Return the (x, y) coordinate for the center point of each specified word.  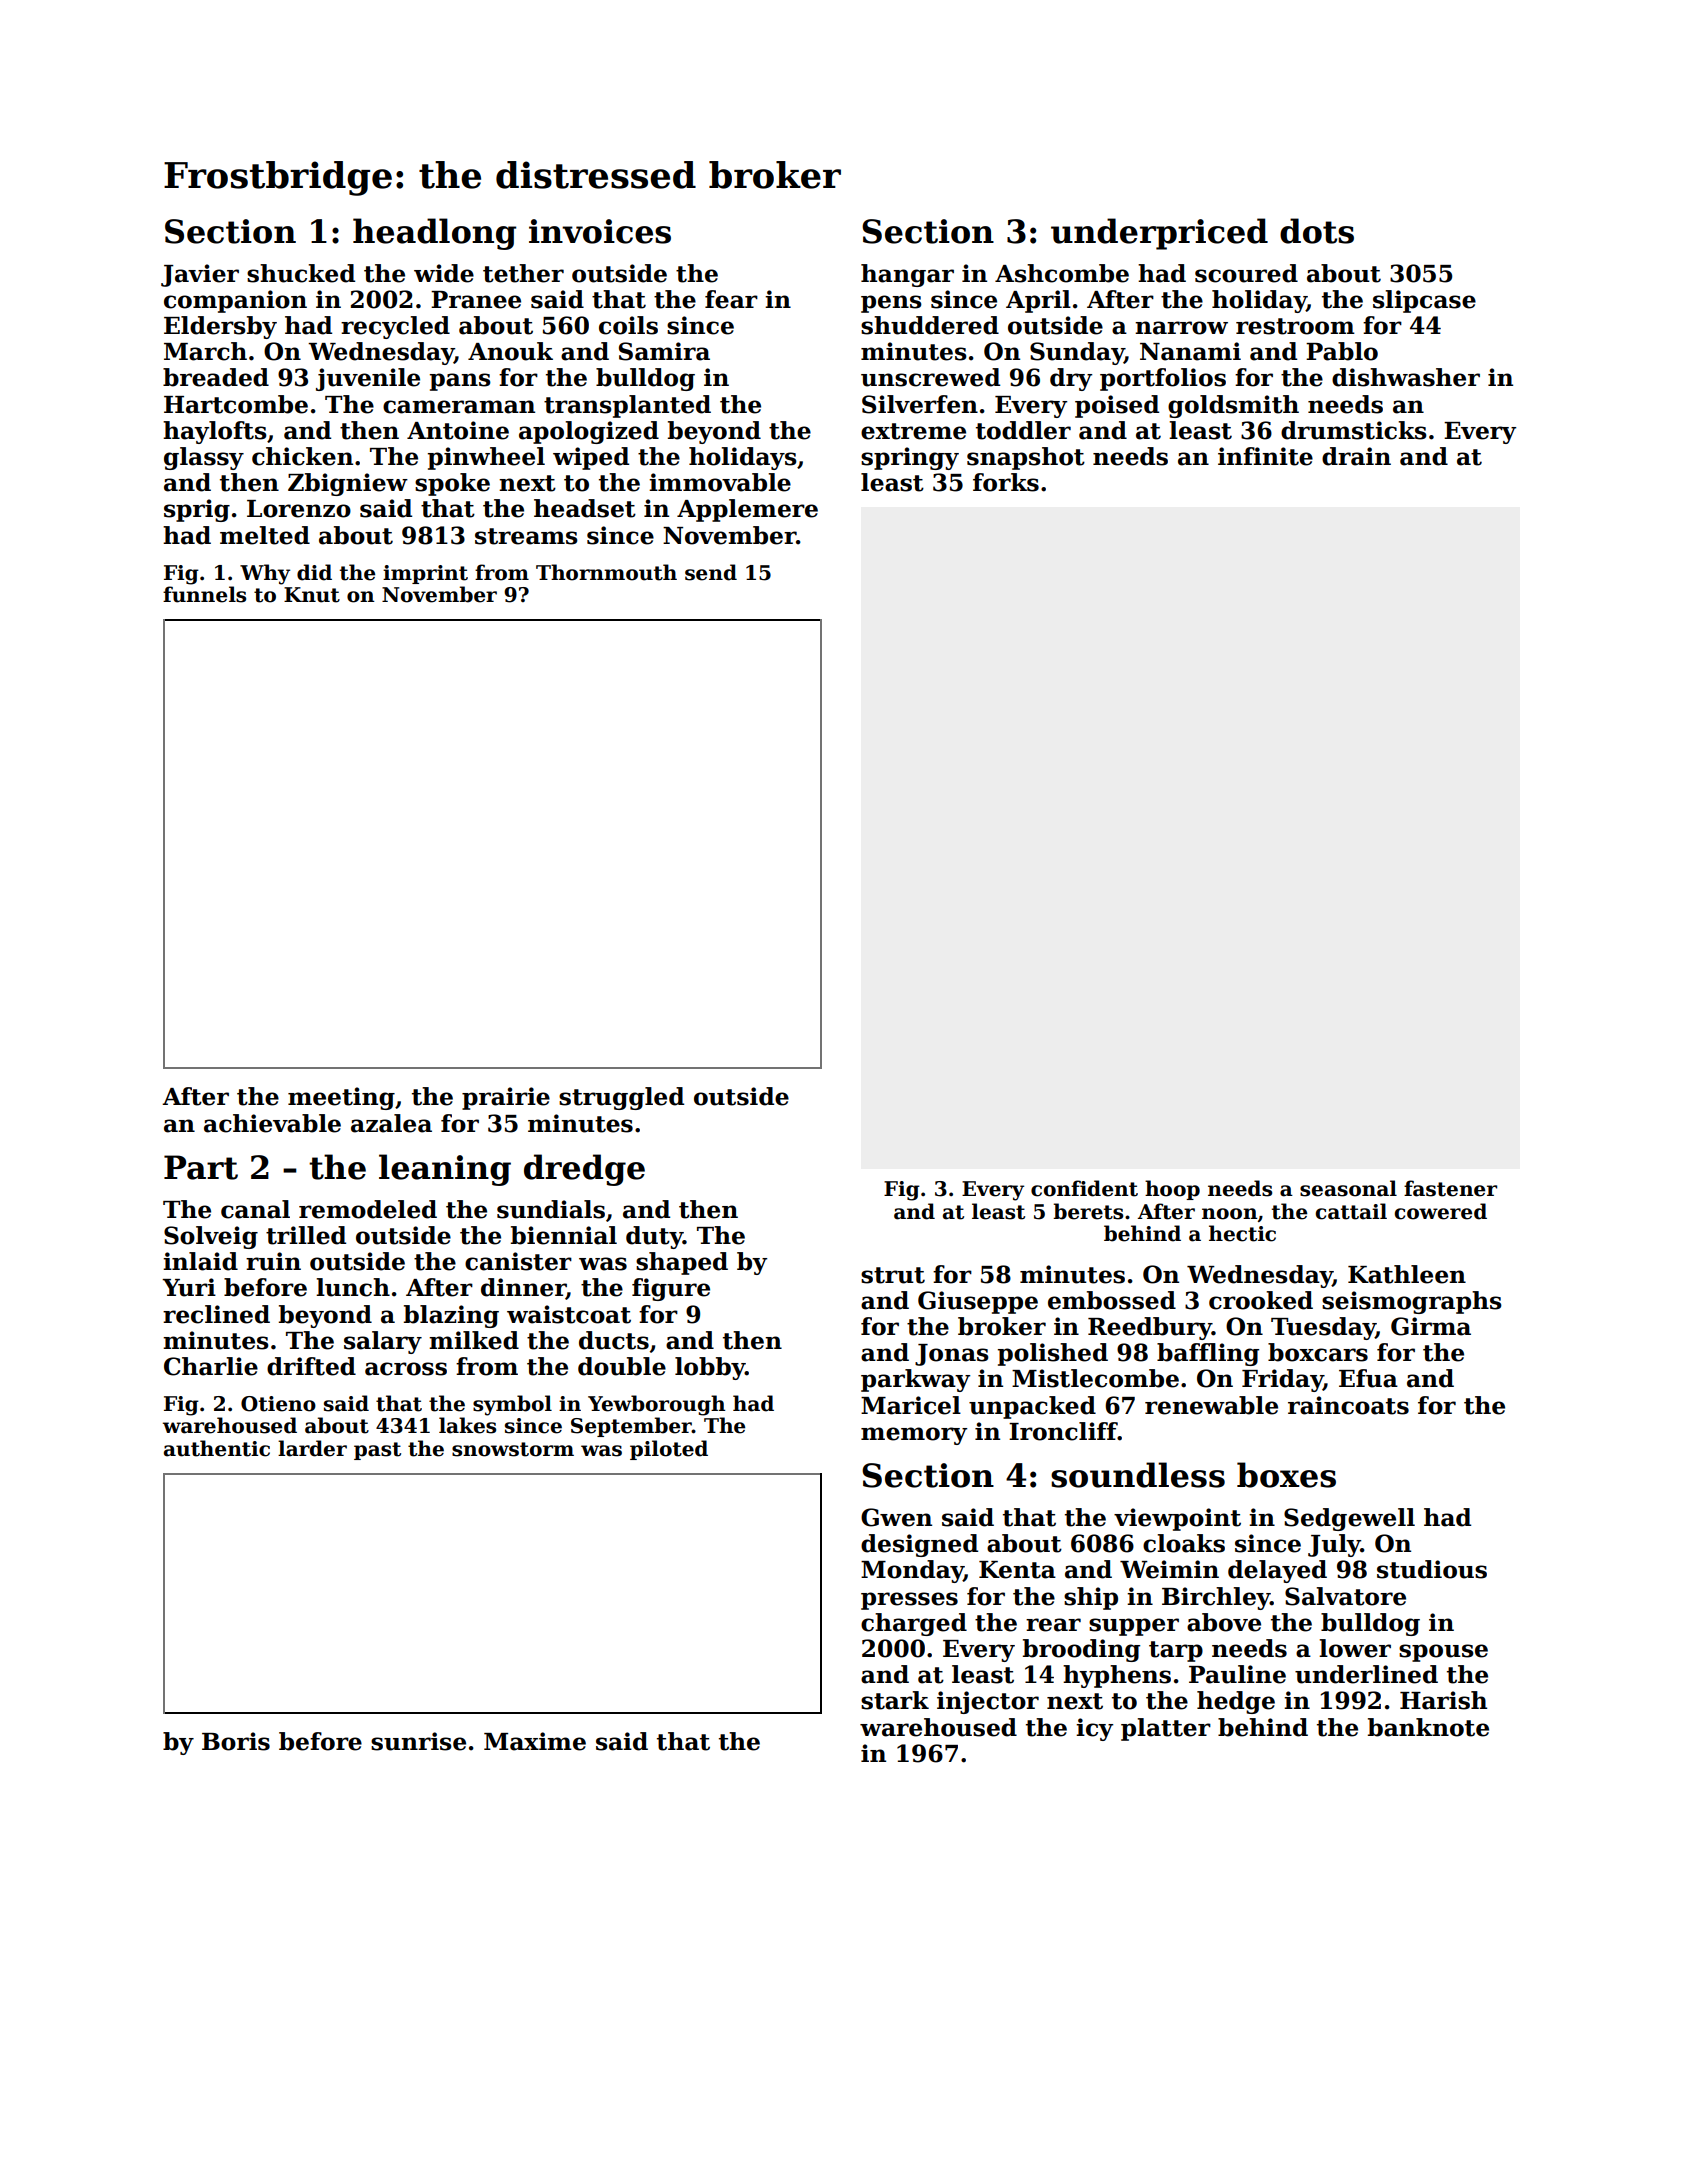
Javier (200, 275)
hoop (1172, 1190)
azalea (391, 1123)
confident (1084, 1188)
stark (895, 1700)
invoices (600, 231)
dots (1317, 231)
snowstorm (513, 1449)
